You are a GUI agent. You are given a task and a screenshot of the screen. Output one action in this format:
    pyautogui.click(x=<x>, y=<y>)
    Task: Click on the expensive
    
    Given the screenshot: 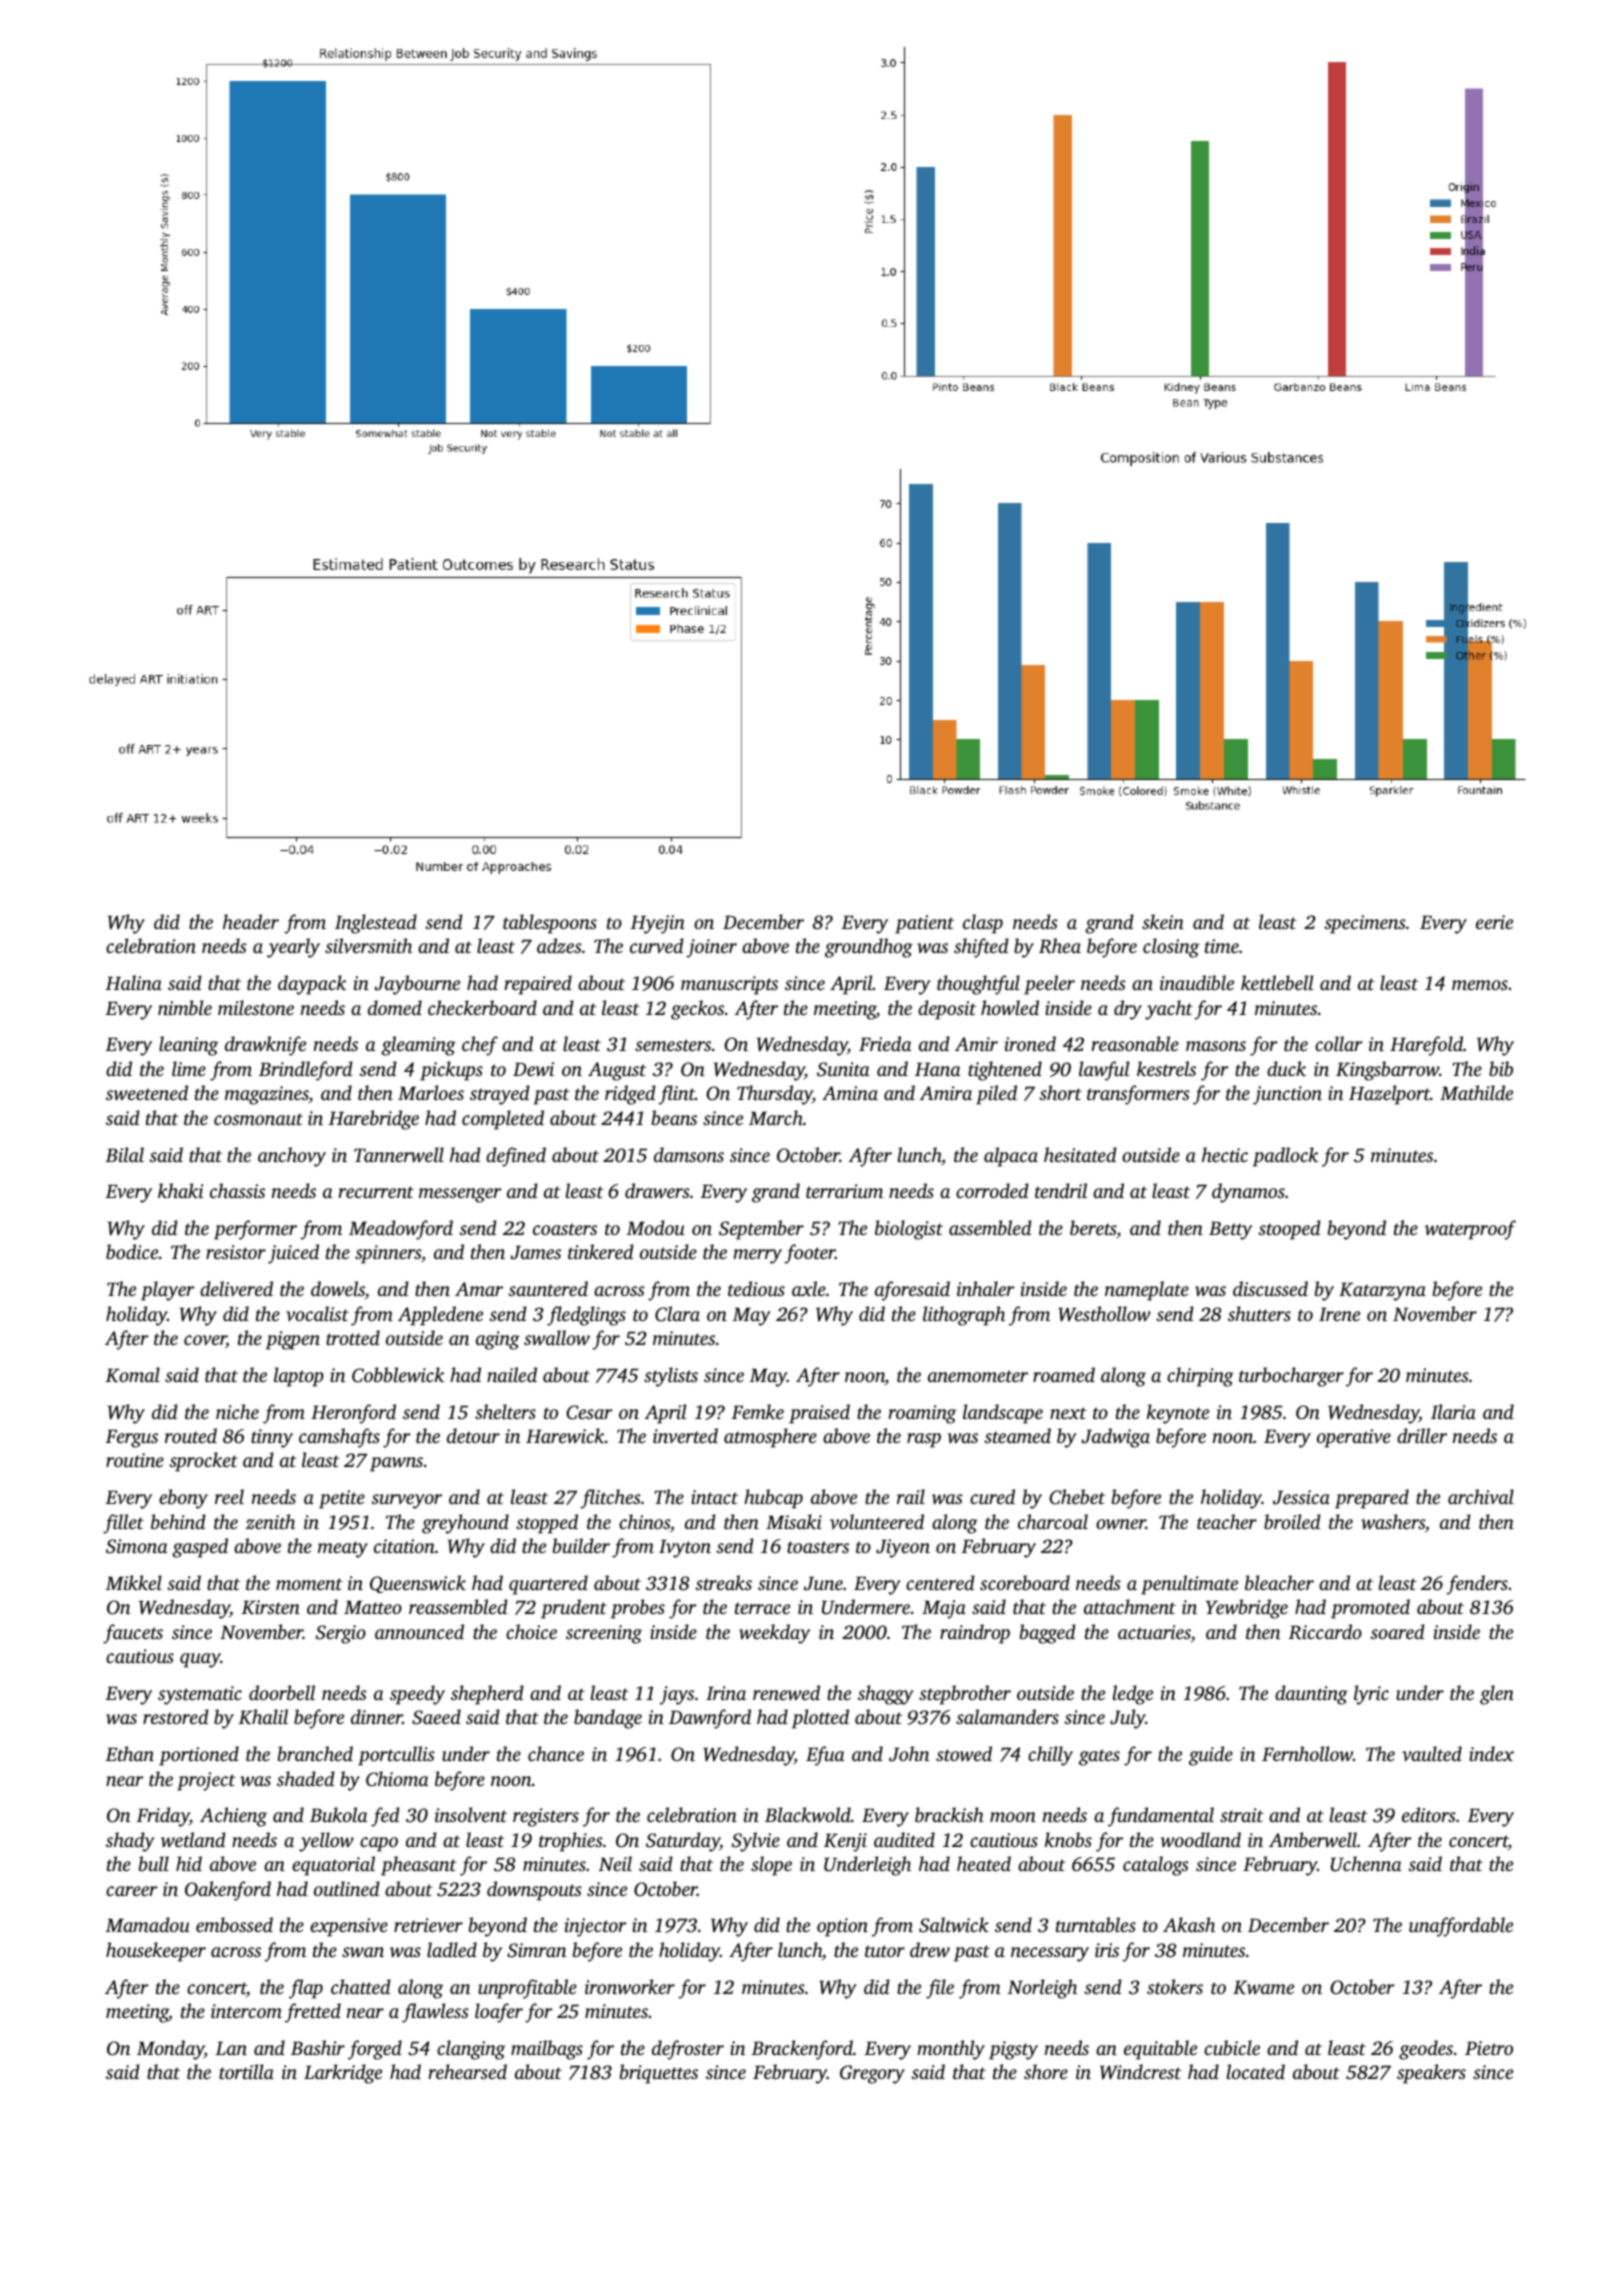 What is the action you would take?
    pyautogui.click(x=349, y=1927)
